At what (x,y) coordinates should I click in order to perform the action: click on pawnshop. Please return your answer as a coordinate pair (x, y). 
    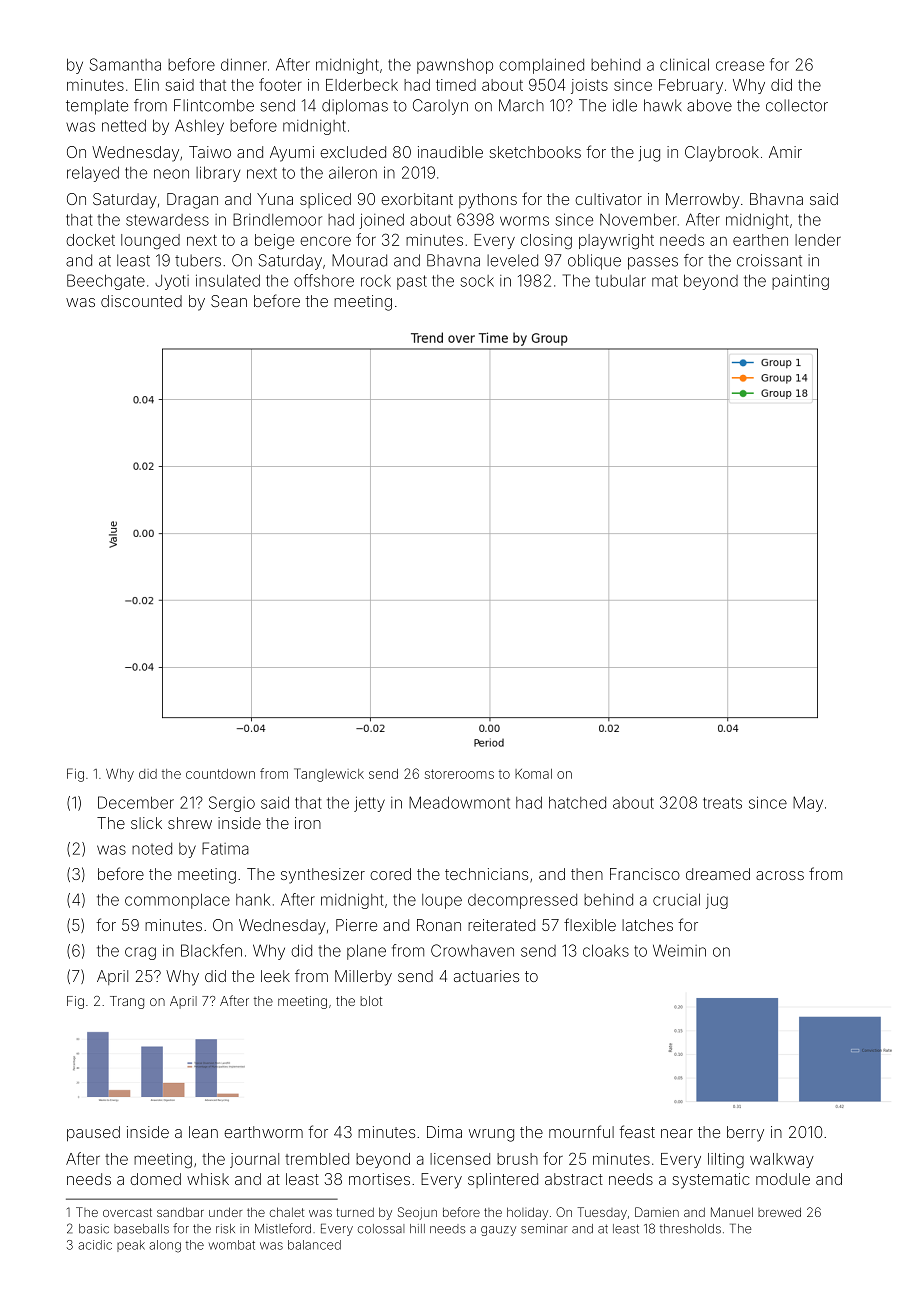
    Looking at the image, I should click on (455, 66).
